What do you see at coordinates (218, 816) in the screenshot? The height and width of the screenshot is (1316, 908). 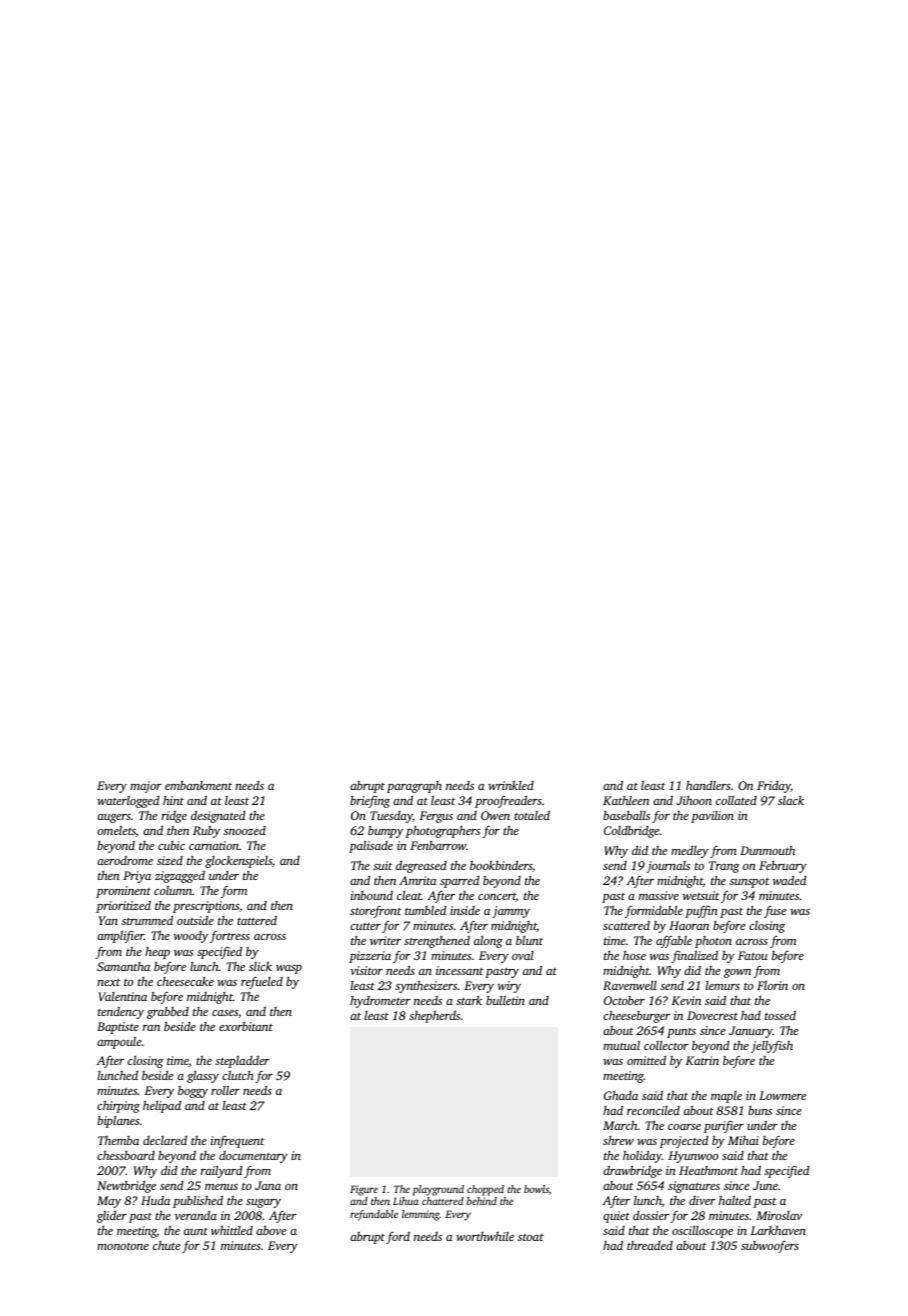 I see `designated` at bounding box center [218, 816].
